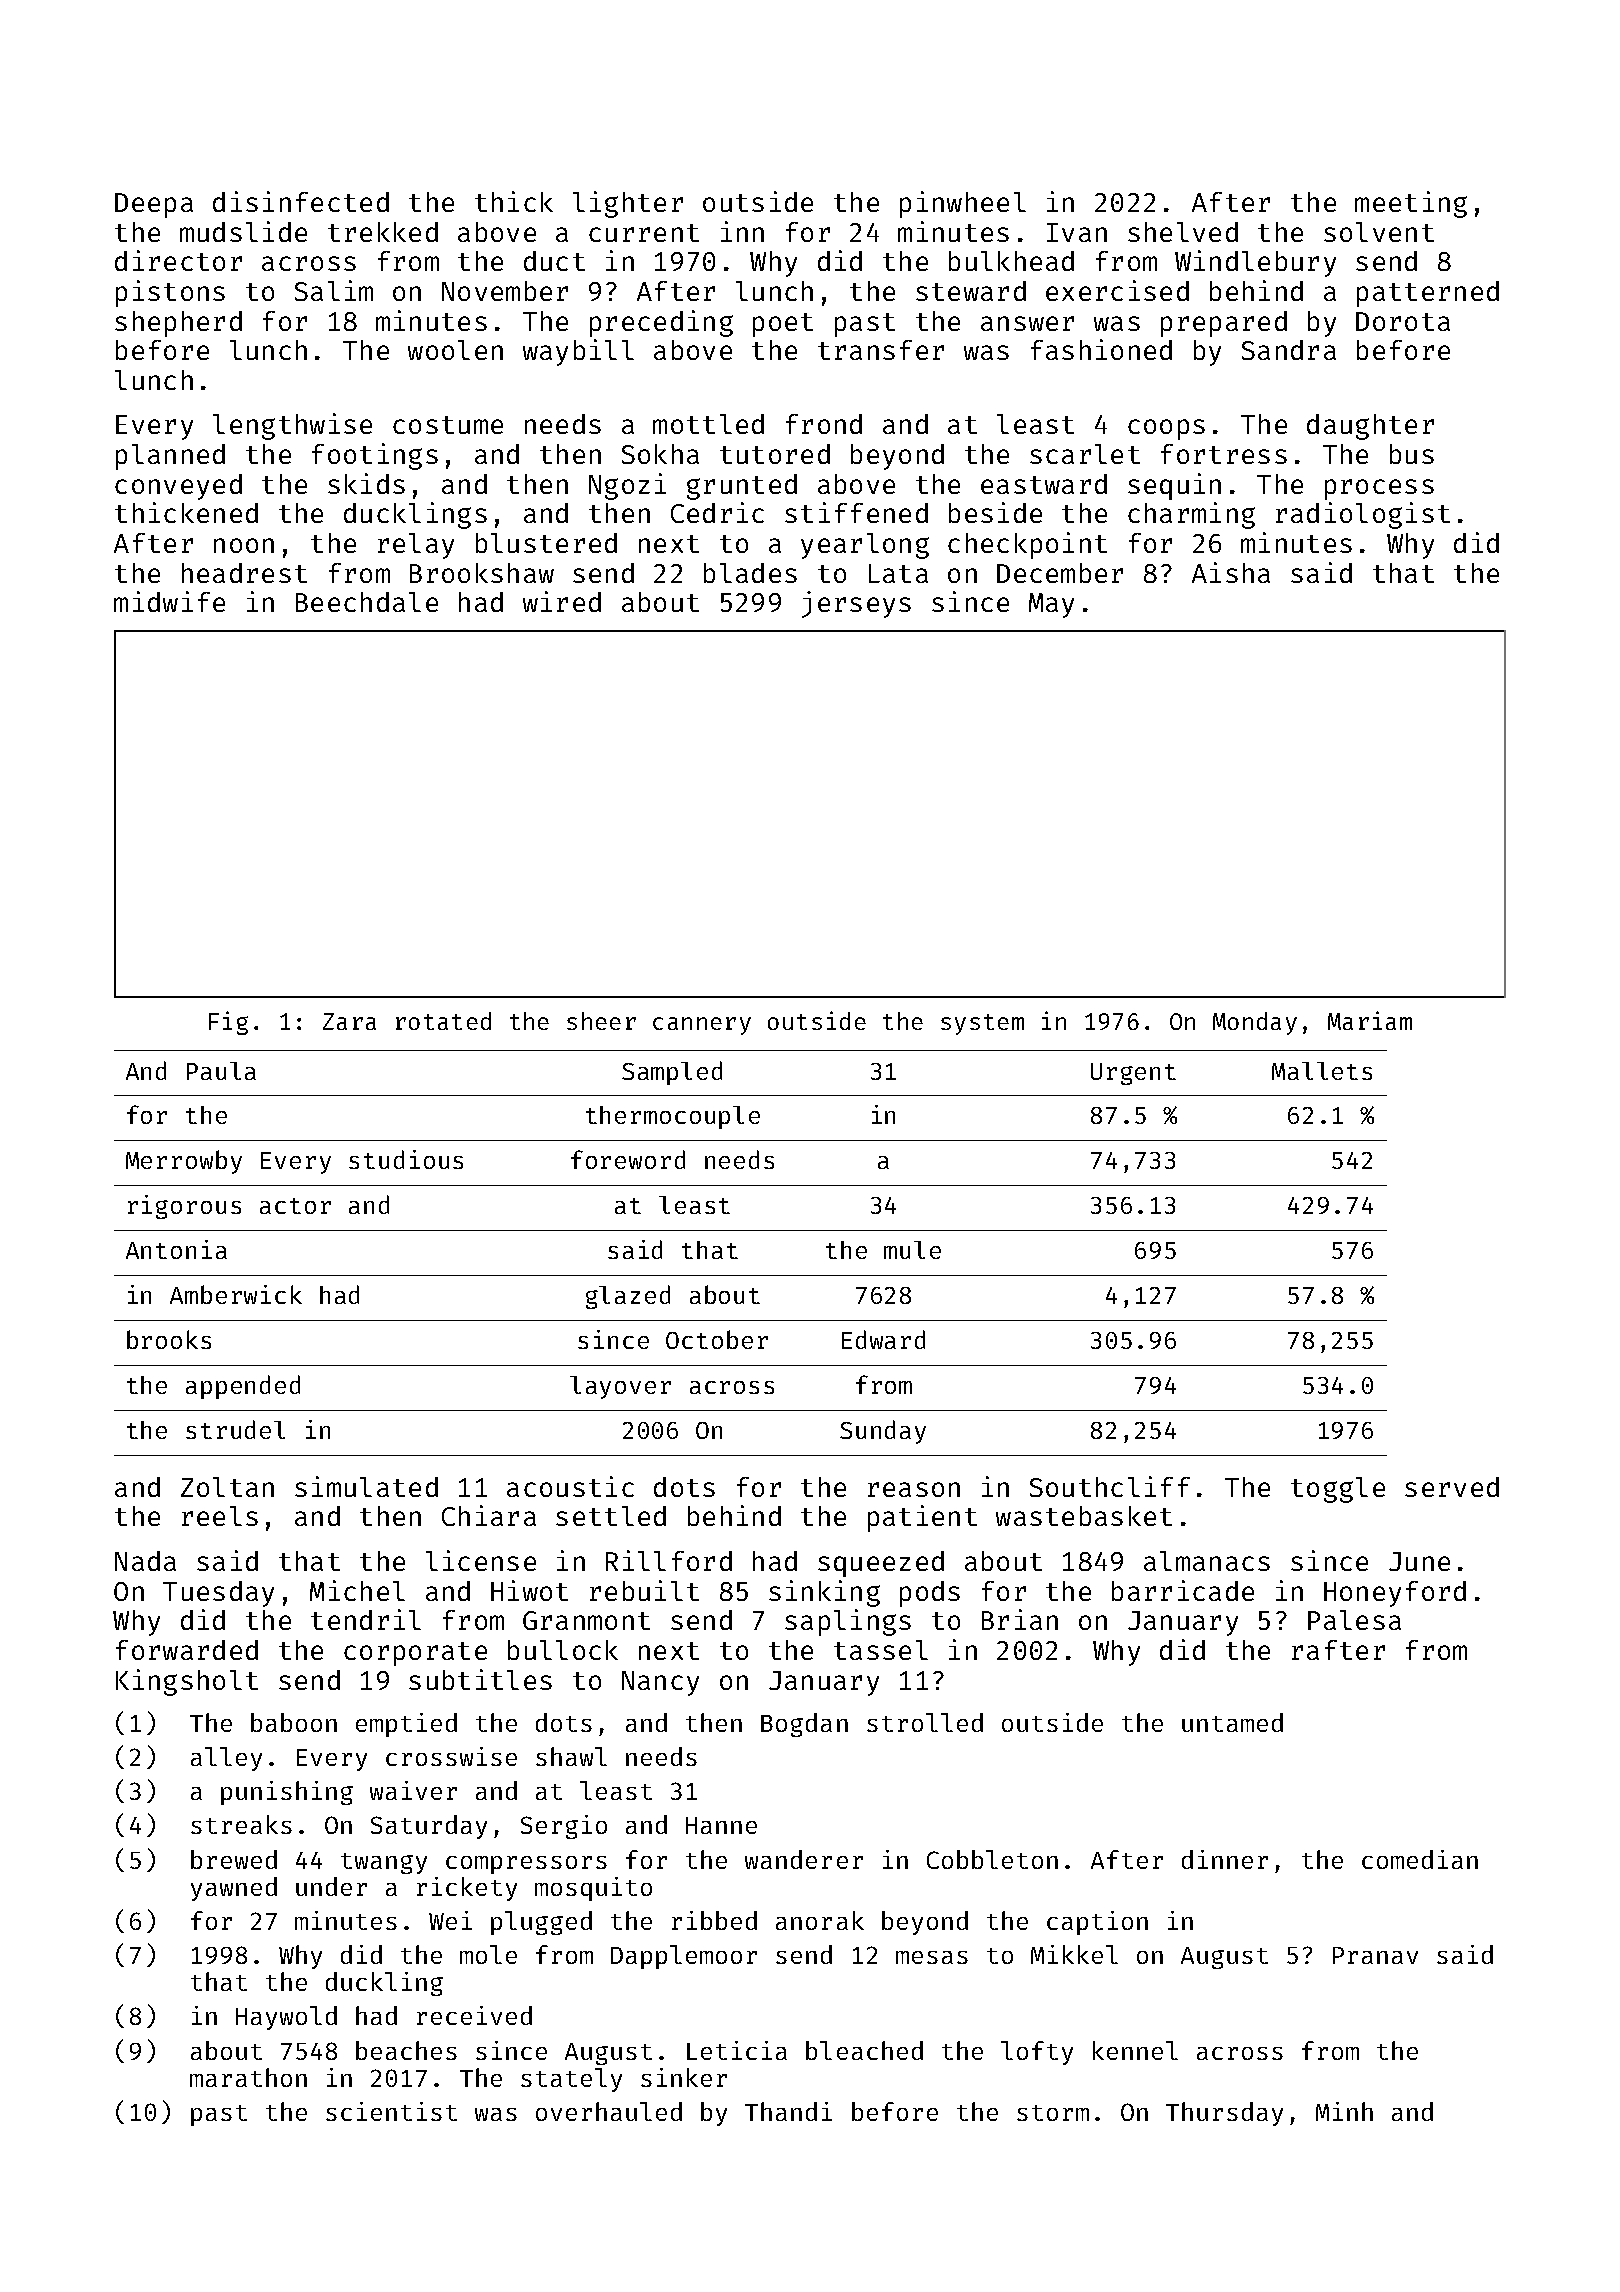 Image resolution: width=1620 pixels, height=2292 pixels. I want to click on Thandi, so click(788, 2111).
